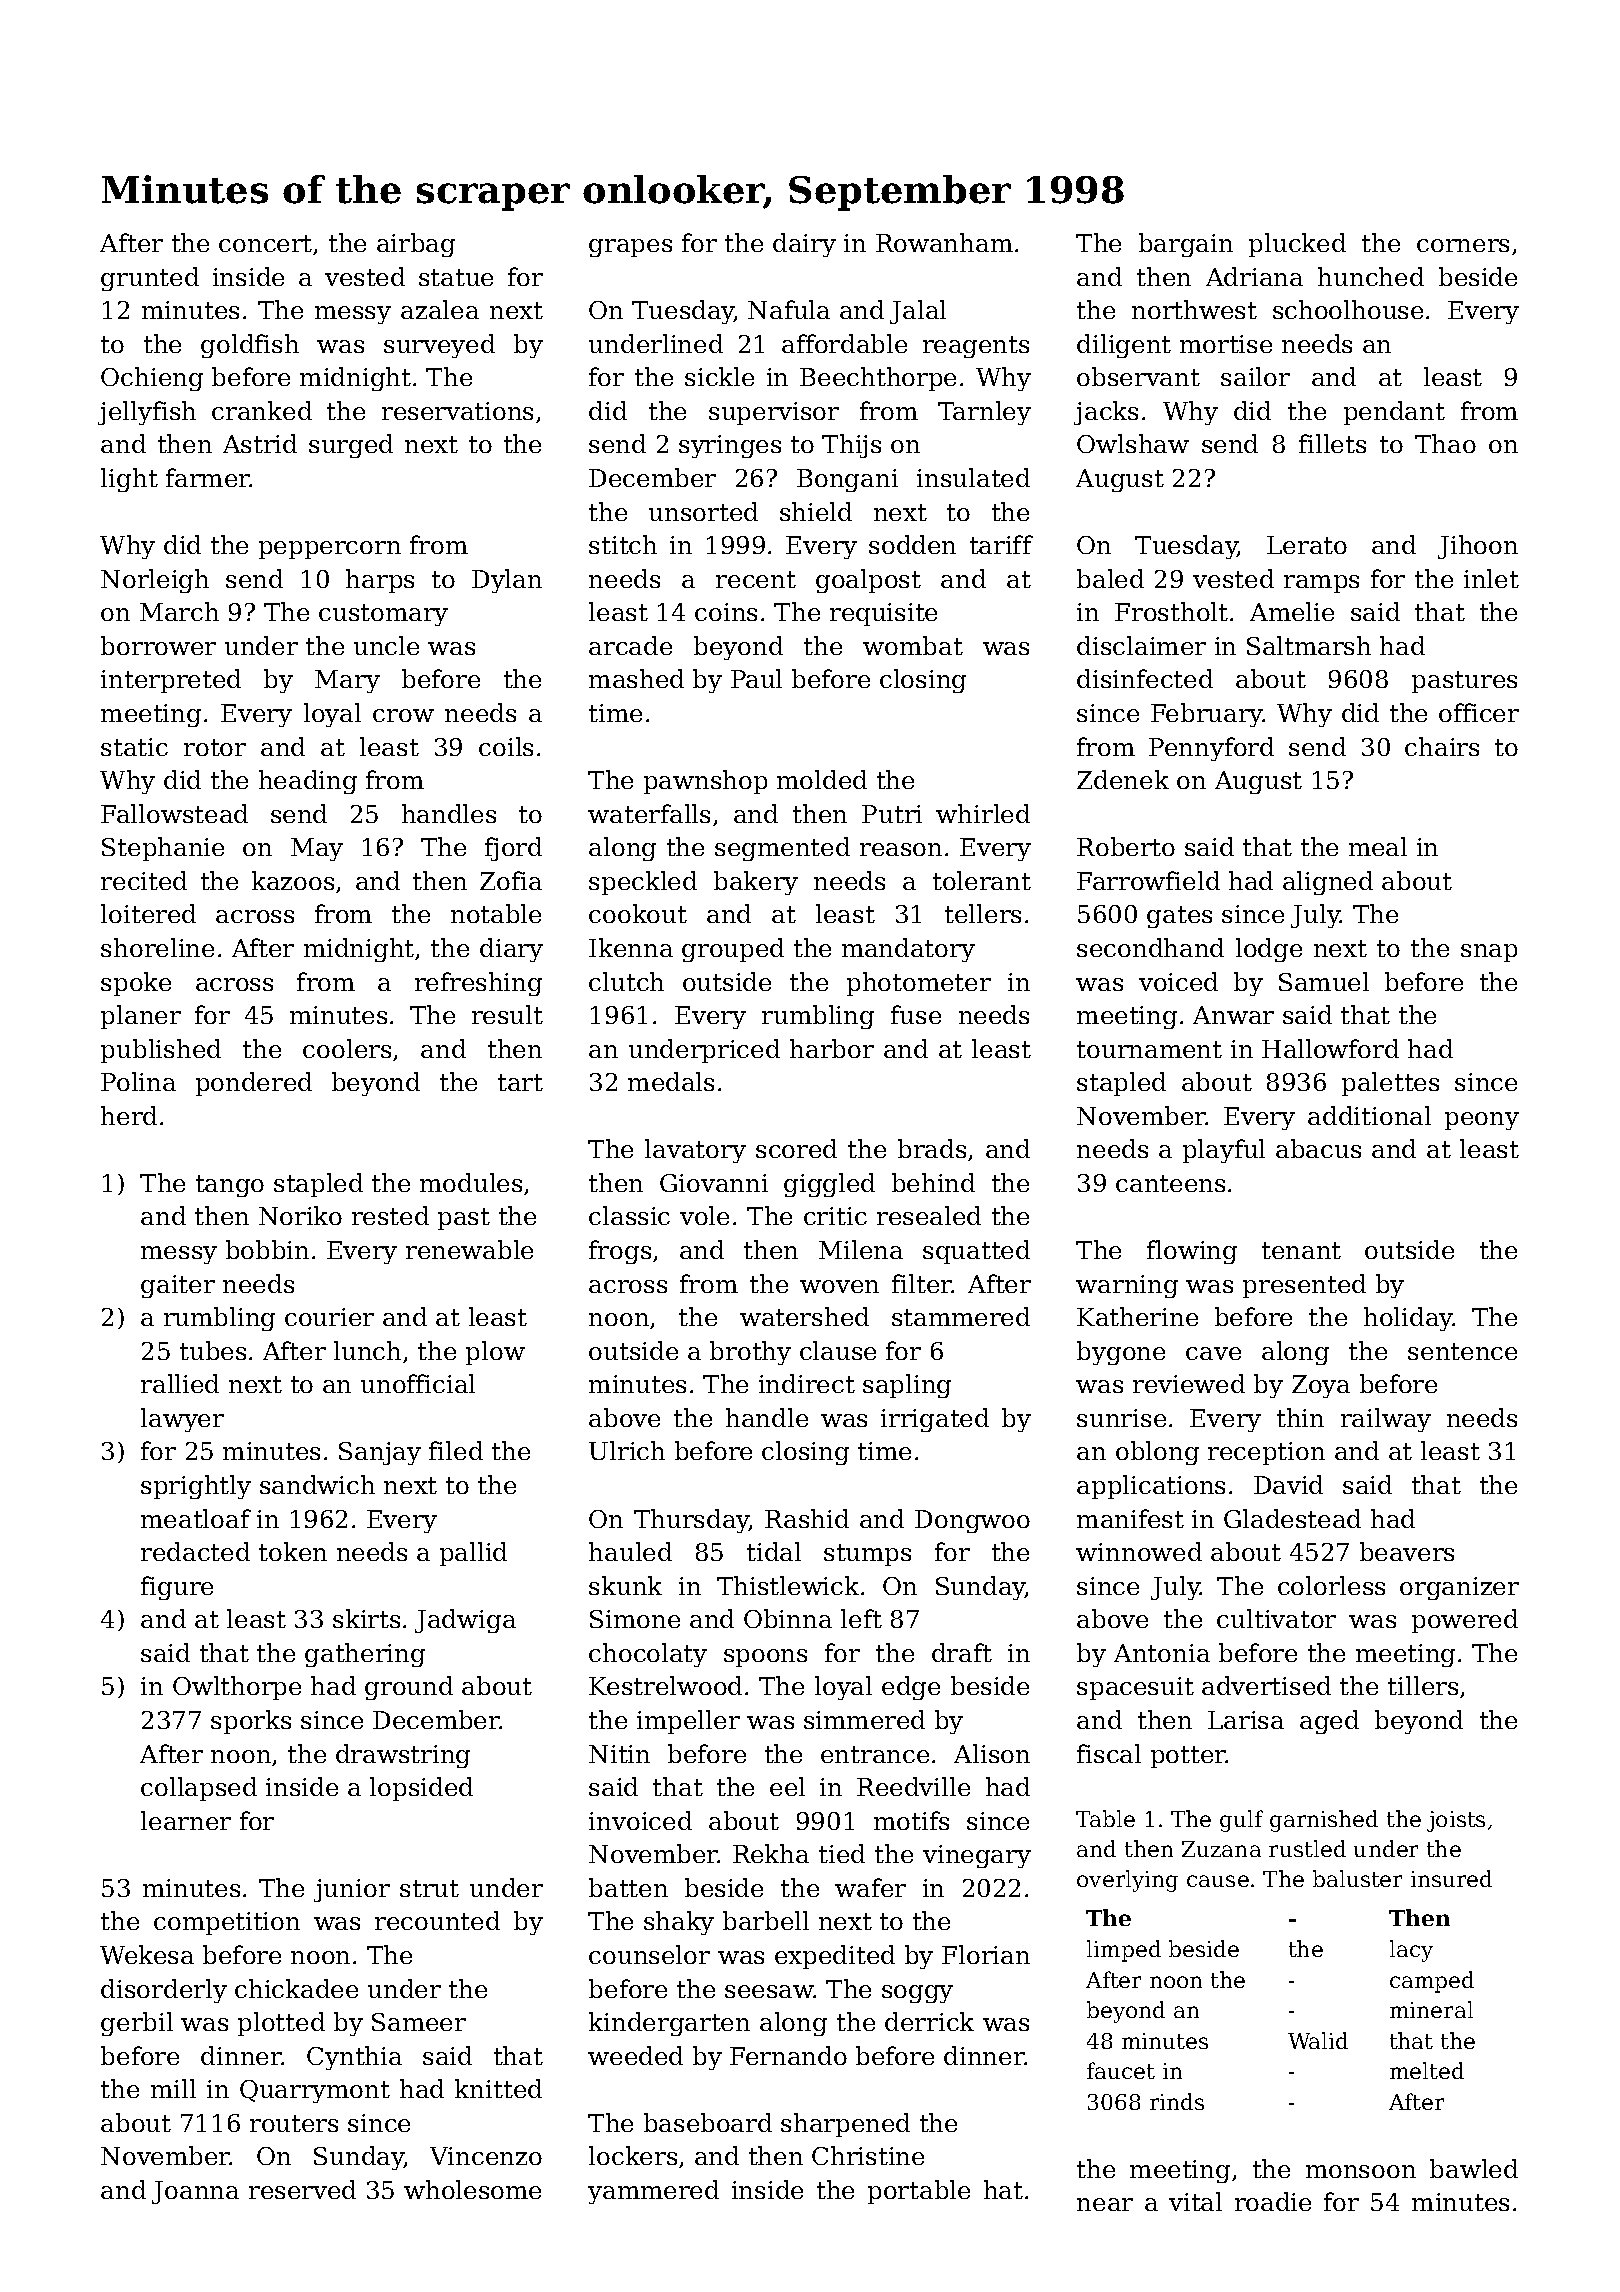 This screenshot has width=1620, height=2292. I want to click on concert, so click(265, 243).
